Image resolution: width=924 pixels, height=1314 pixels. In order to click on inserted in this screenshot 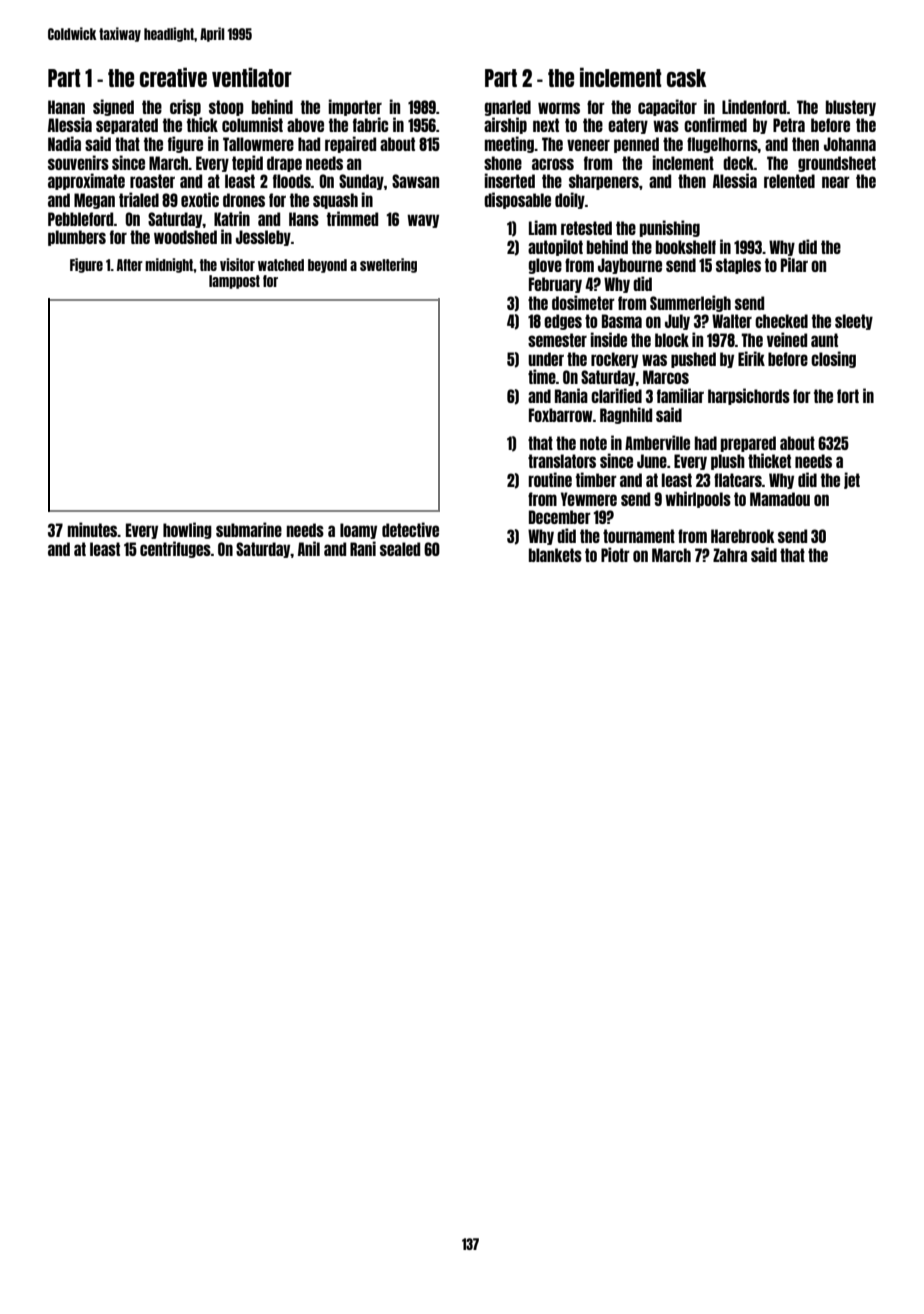, I will do `click(509, 180)`.
